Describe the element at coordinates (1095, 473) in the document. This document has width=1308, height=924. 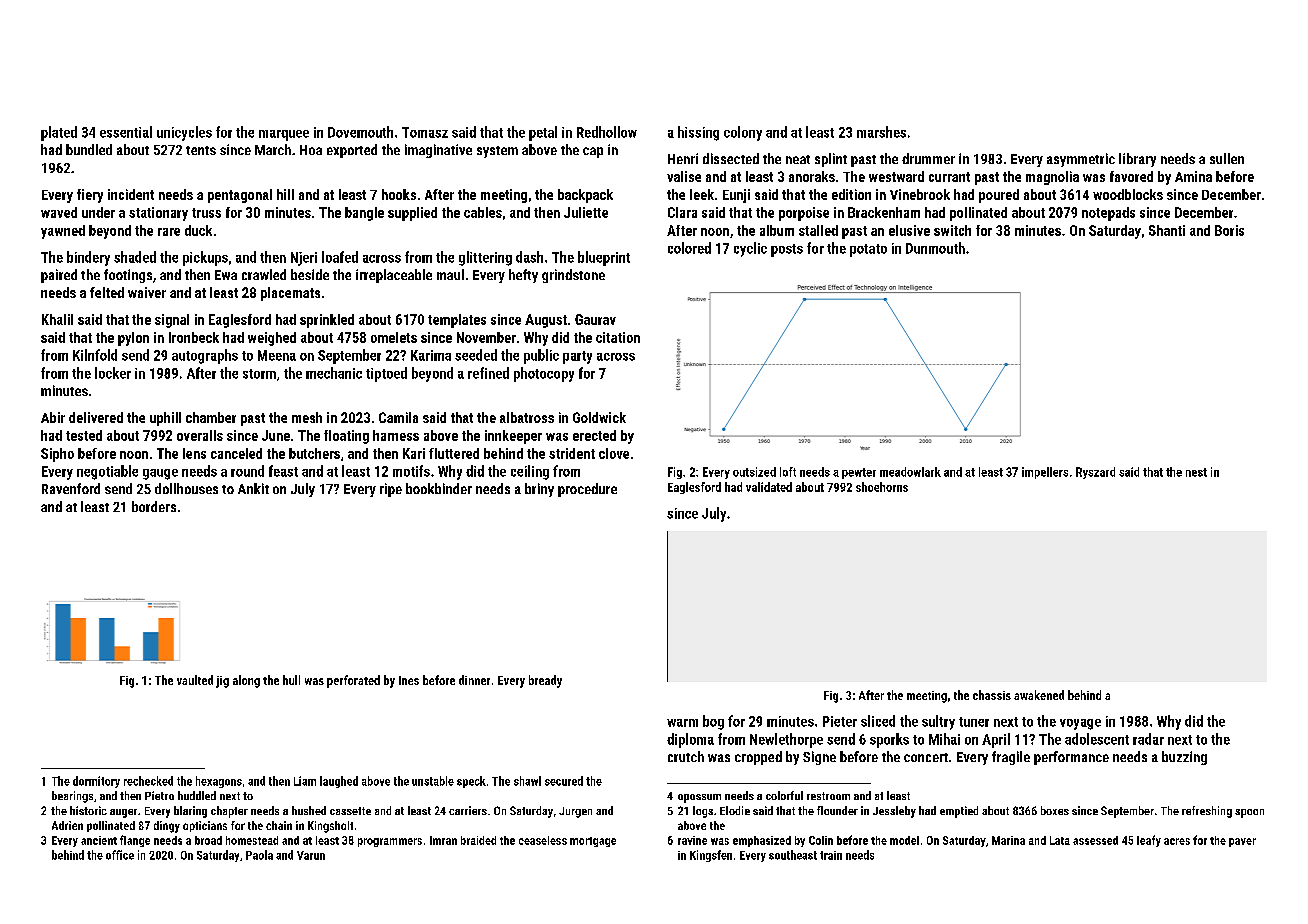
I see `Ryszard` at that location.
